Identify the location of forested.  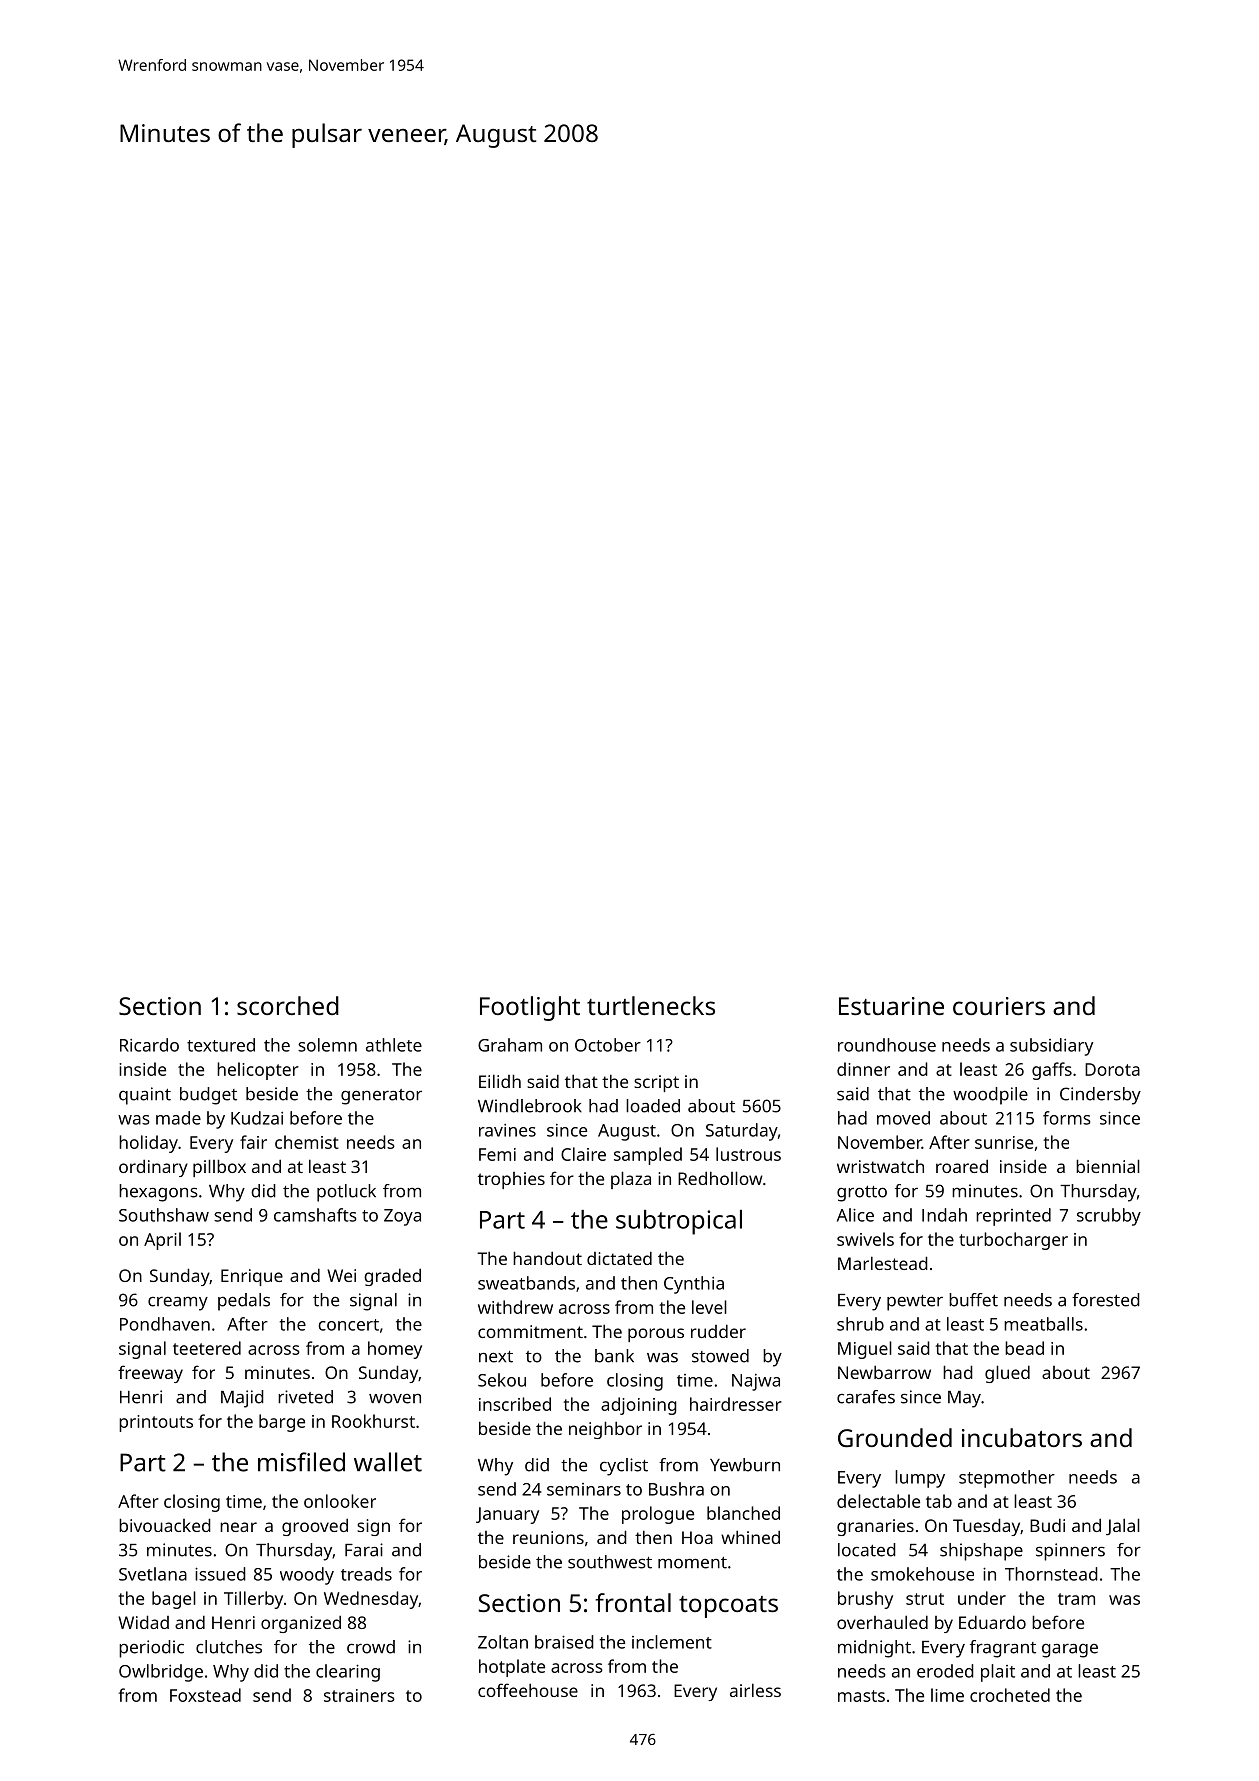
(1106, 1300).
